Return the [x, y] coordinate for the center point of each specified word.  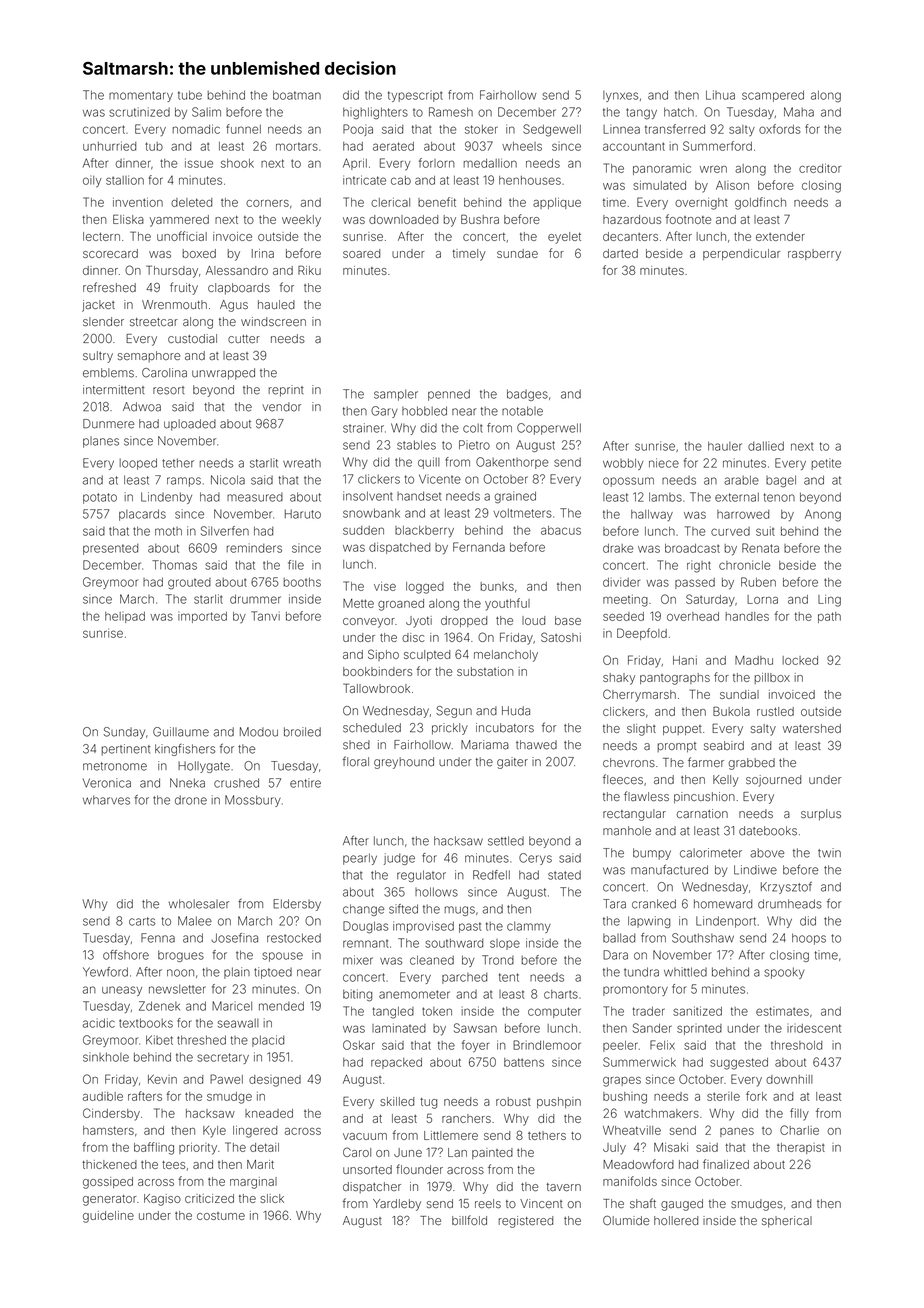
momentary [141, 96]
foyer [475, 1046]
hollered [676, 1220]
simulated [659, 185]
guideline [108, 1217]
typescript [415, 96]
